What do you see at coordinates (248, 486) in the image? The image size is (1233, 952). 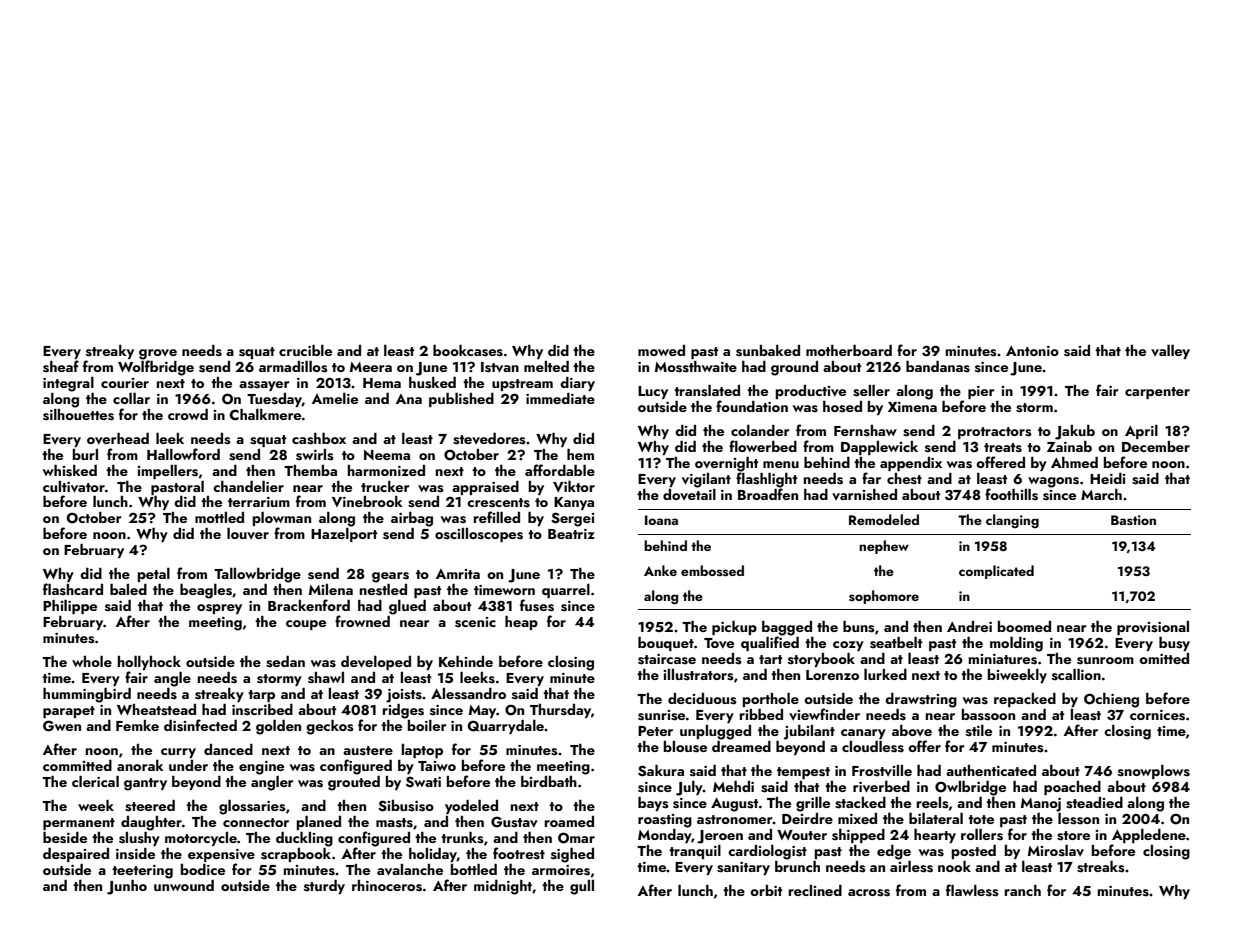 I see `chandelier` at bounding box center [248, 486].
